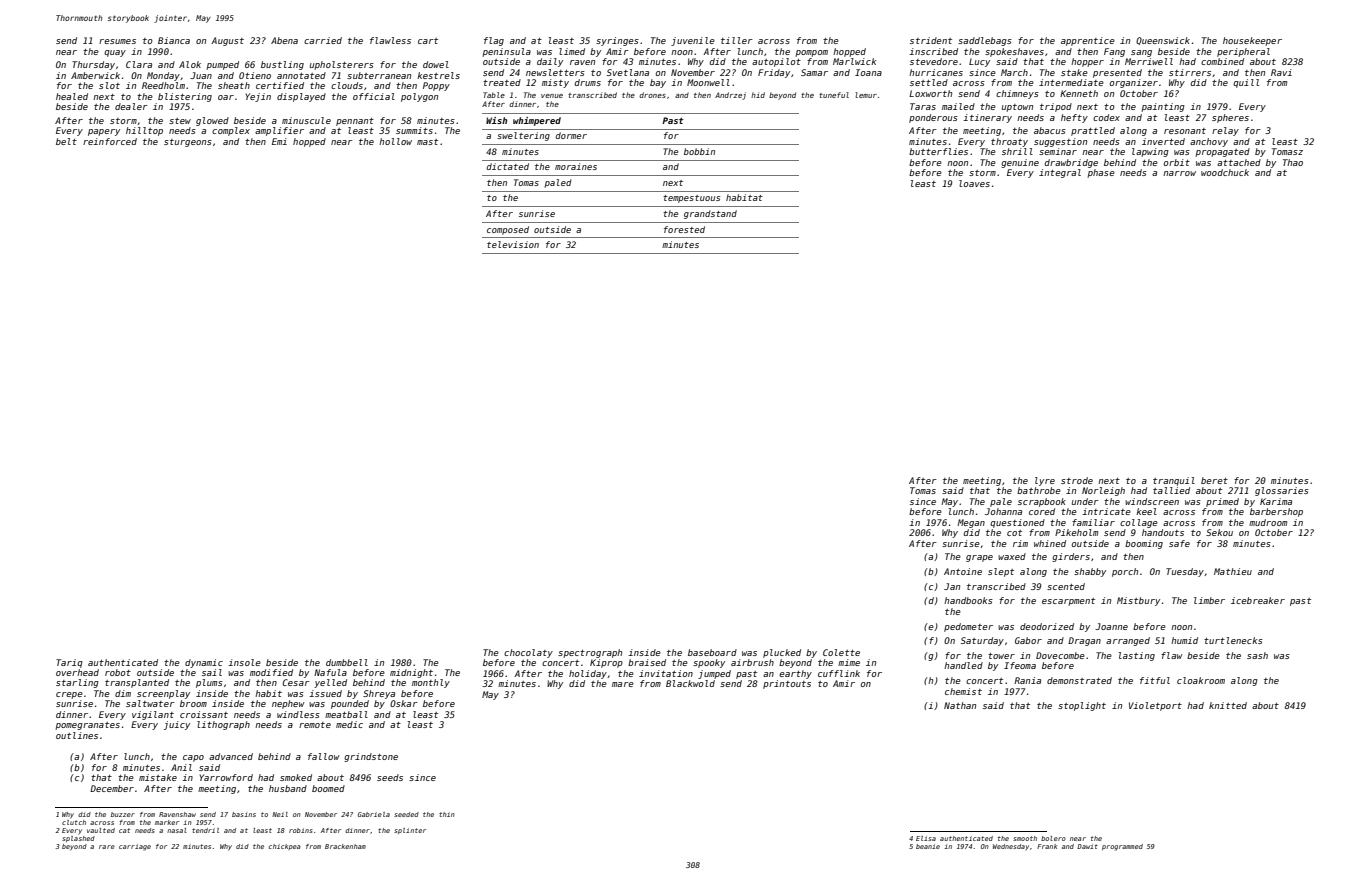 The height and width of the document is (887, 1372). What do you see at coordinates (188, 143) in the document?
I see `sturgeons` at bounding box center [188, 143].
